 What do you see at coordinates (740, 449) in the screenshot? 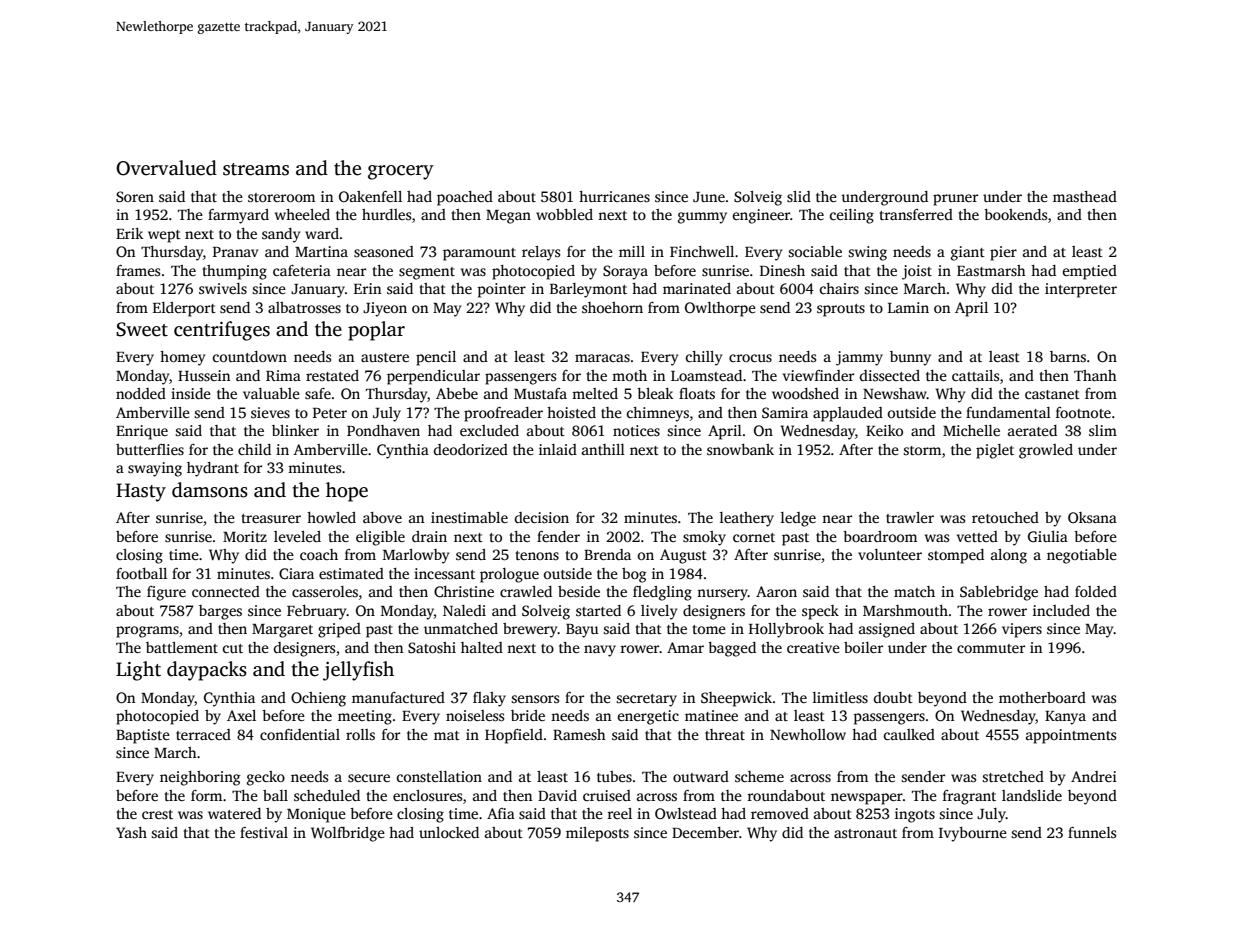
I see `snowbank` at bounding box center [740, 449].
